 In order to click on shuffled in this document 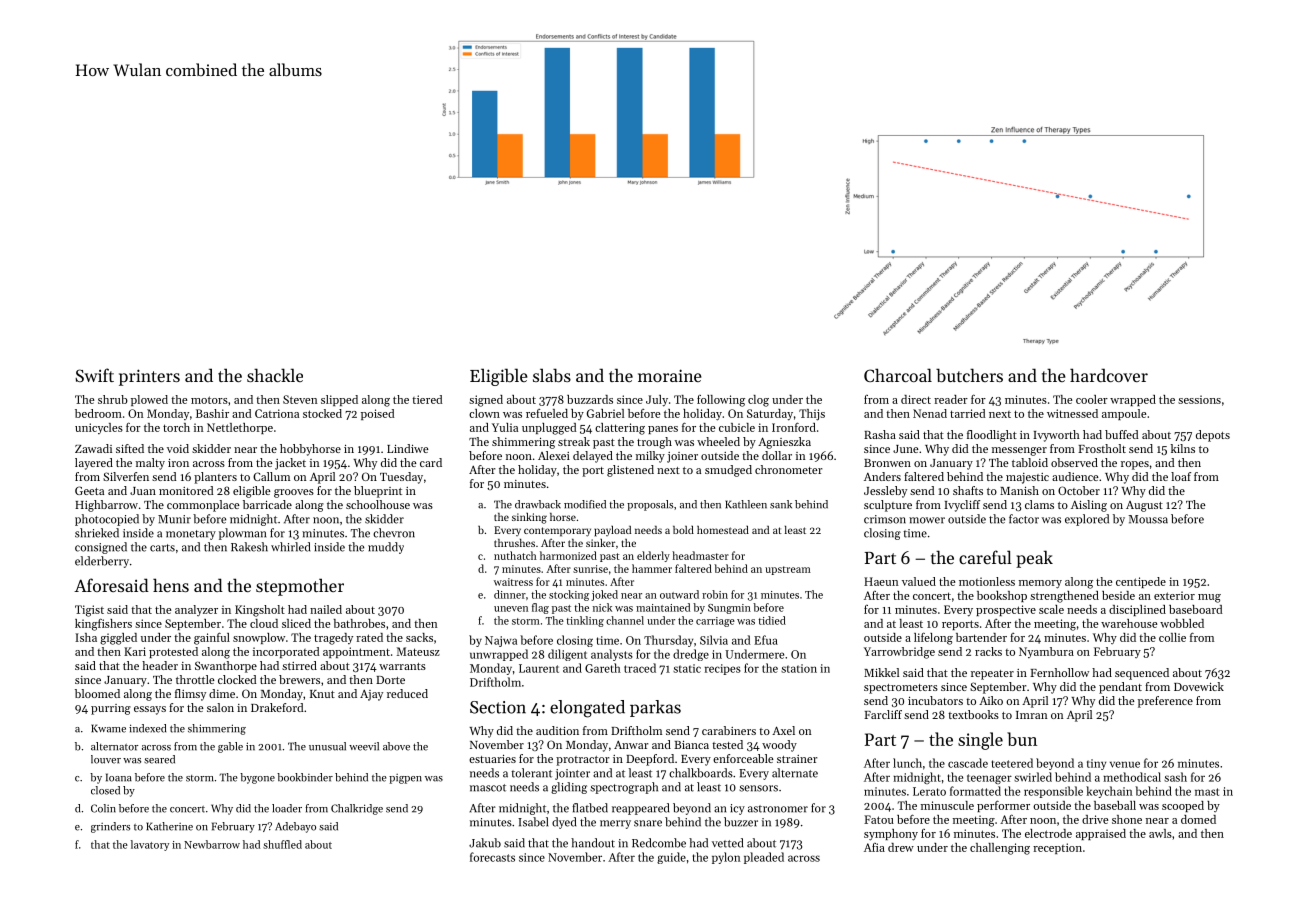, I will do `click(282, 844)`.
